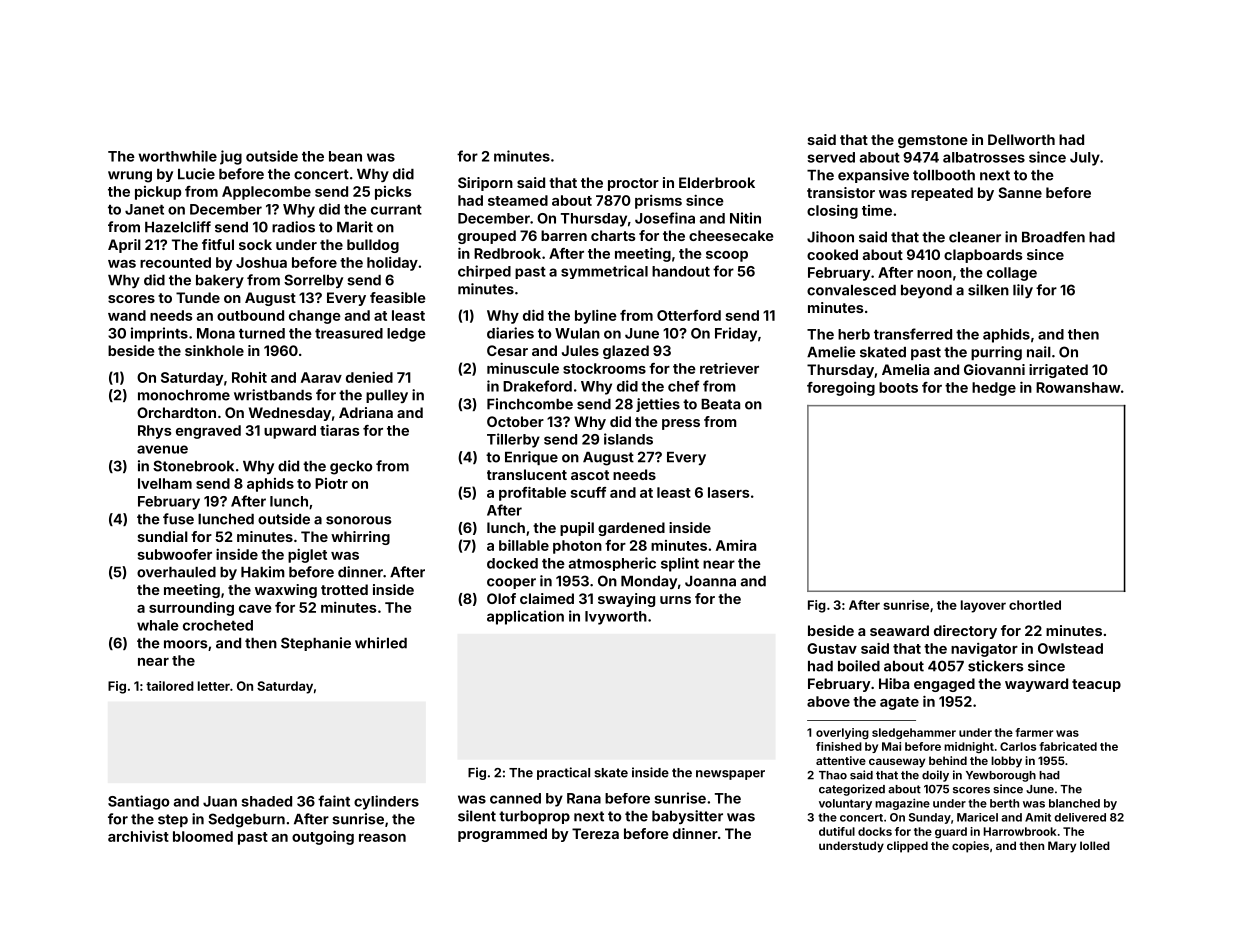 The width and height of the screenshot is (1233, 952). What do you see at coordinates (323, 838) in the screenshot?
I see `outgoing` at bounding box center [323, 838].
